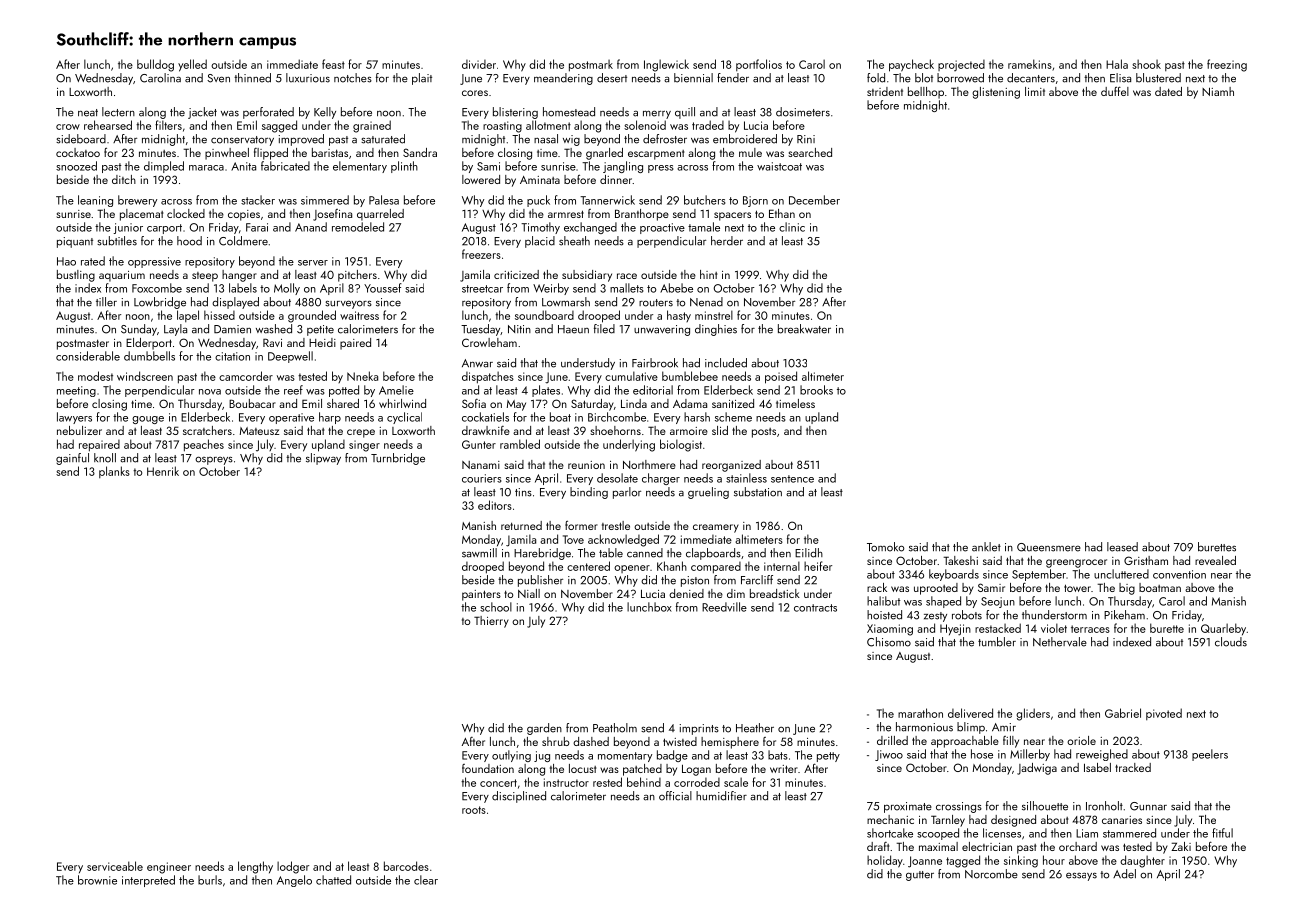 This document has height=924, width=1308. Describe the element at coordinates (885, 861) in the document. I see `holiday` at that location.
